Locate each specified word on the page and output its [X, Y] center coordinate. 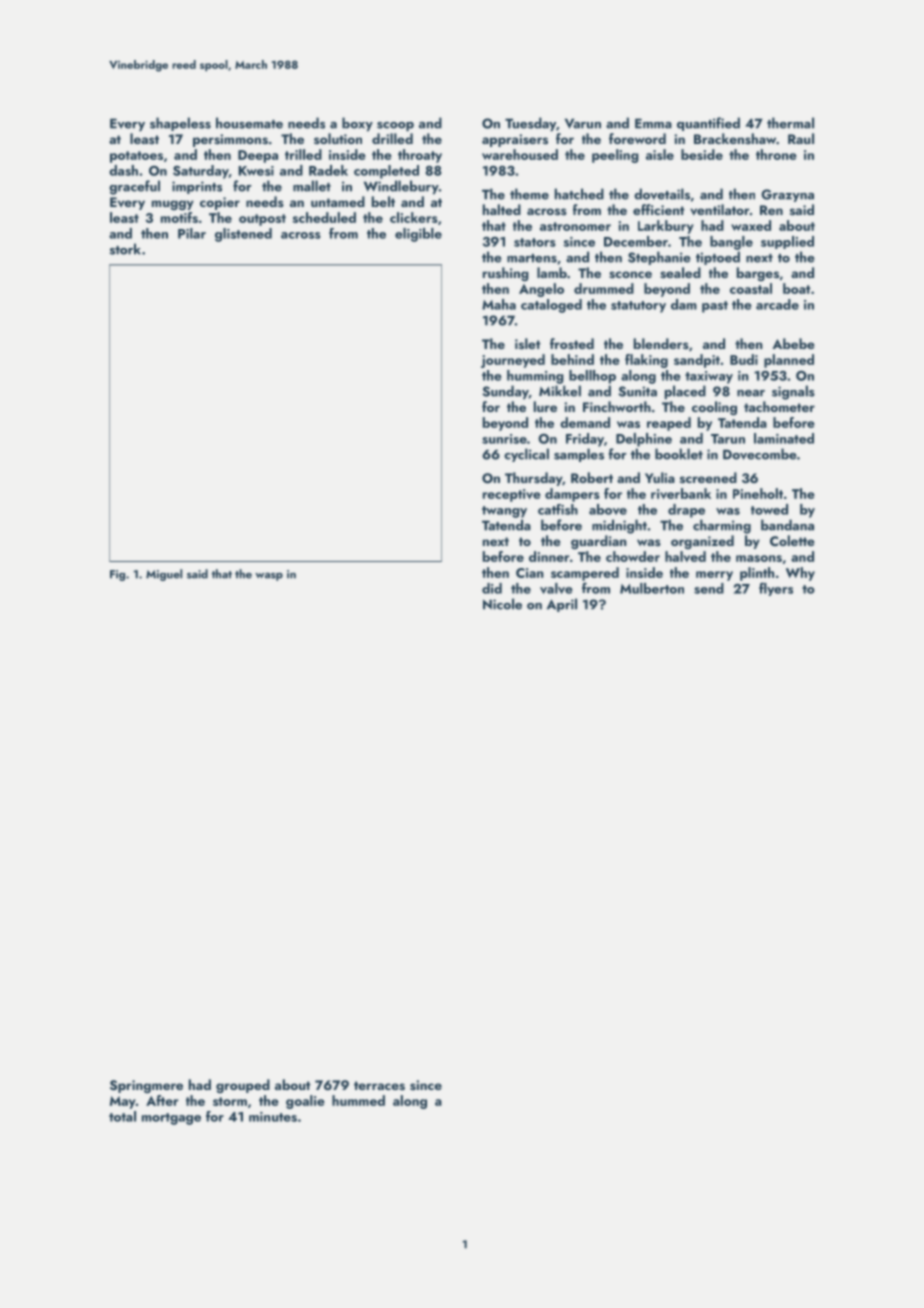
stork [125, 249]
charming [722, 526]
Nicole [502, 604]
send [709, 588]
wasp [269, 577]
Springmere [146, 1086]
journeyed [513, 361]
